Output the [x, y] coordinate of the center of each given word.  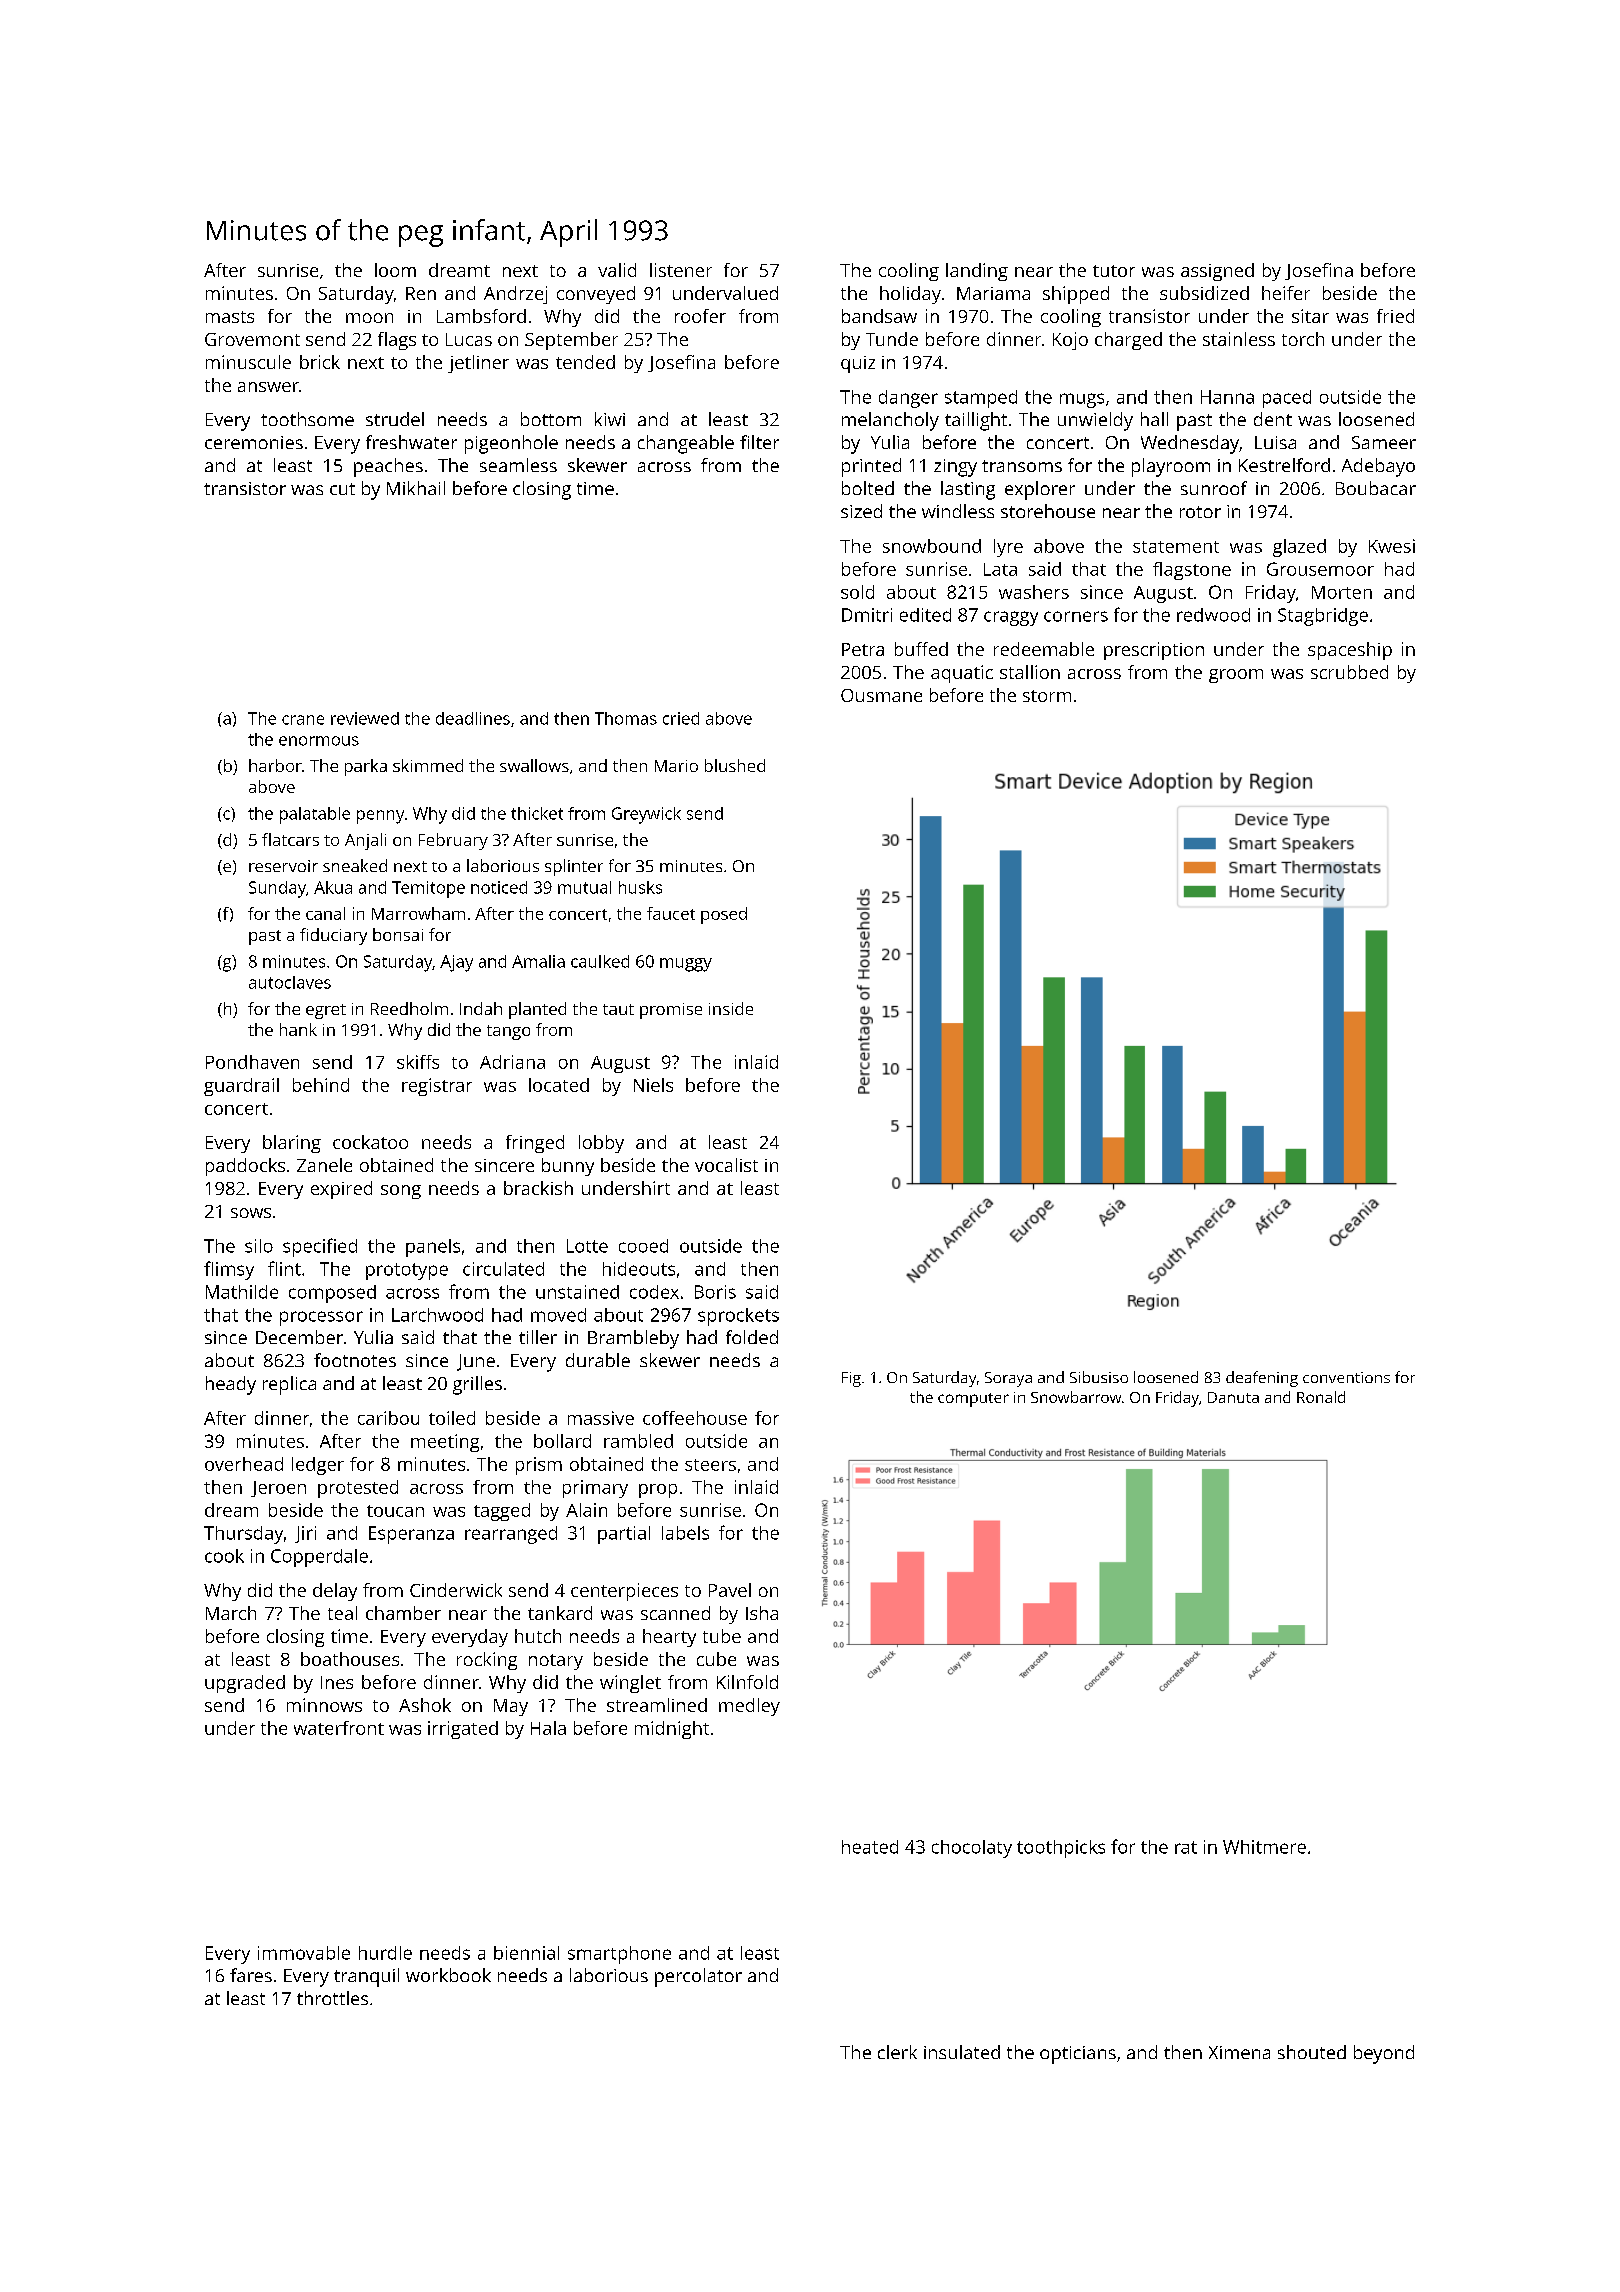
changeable [686, 444]
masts [230, 317]
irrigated [463, 1730]
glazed [1299, 548]
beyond [1384, 2054]
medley [749, 1707]
